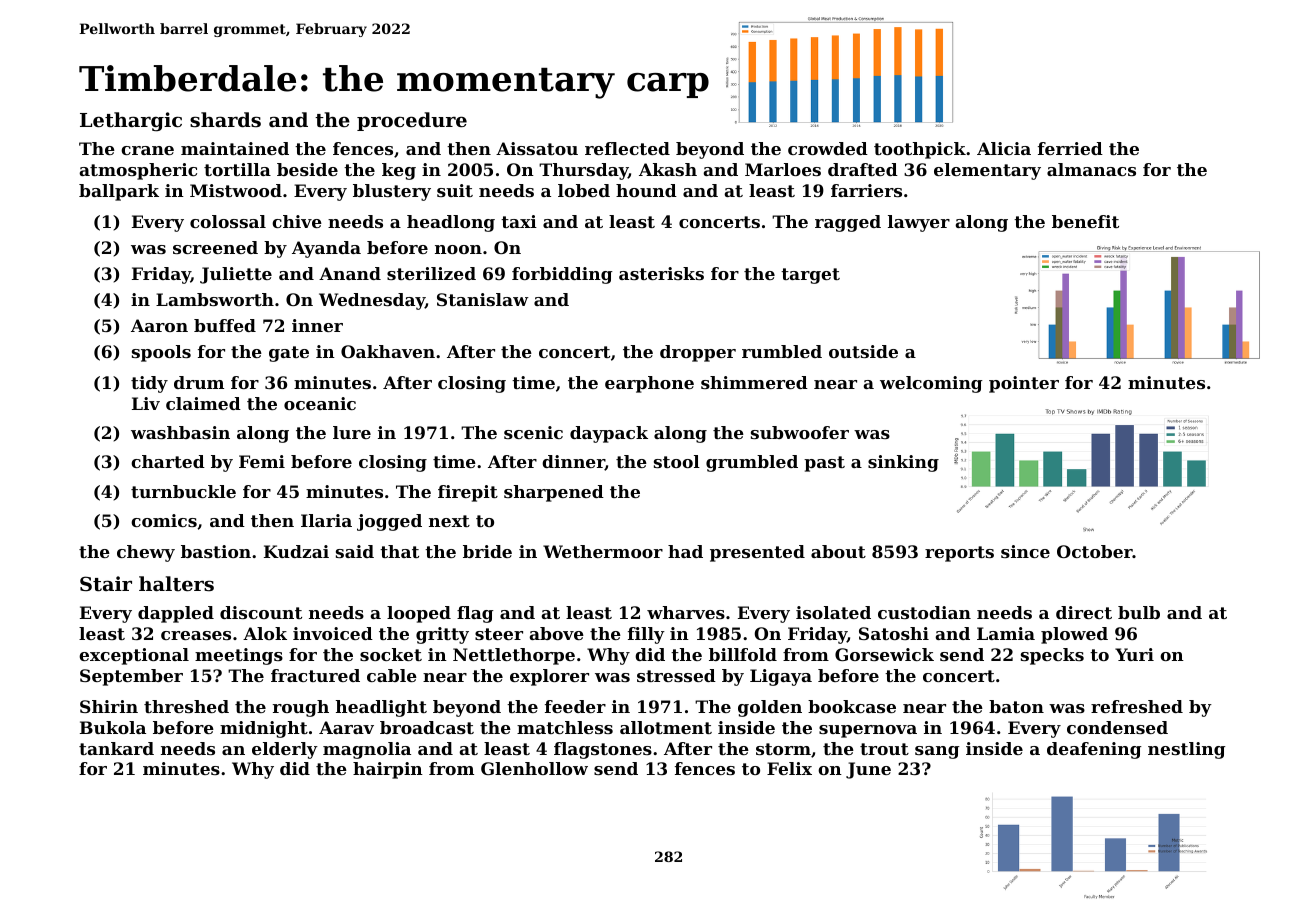 The height and width of the screenshot is (924, 1308). What do you see at coordinates (116, 748) in the screenshot?
I see `tankard` at bounding box center [116, 748].
